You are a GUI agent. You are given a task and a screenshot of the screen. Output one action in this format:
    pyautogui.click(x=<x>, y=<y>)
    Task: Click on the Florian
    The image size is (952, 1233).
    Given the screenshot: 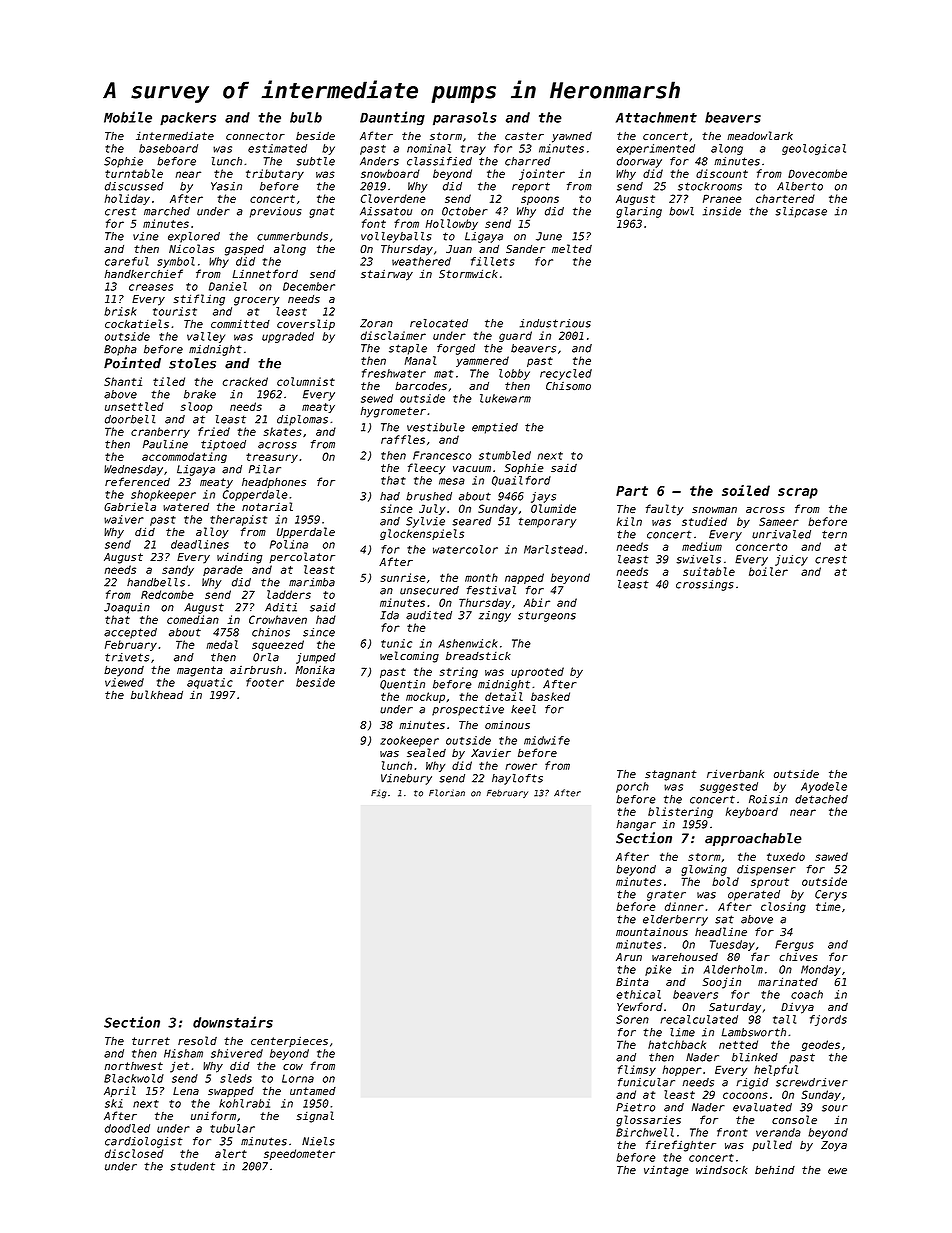 What is the action you would take?
    pyautogui.click(x=447, y=793)
